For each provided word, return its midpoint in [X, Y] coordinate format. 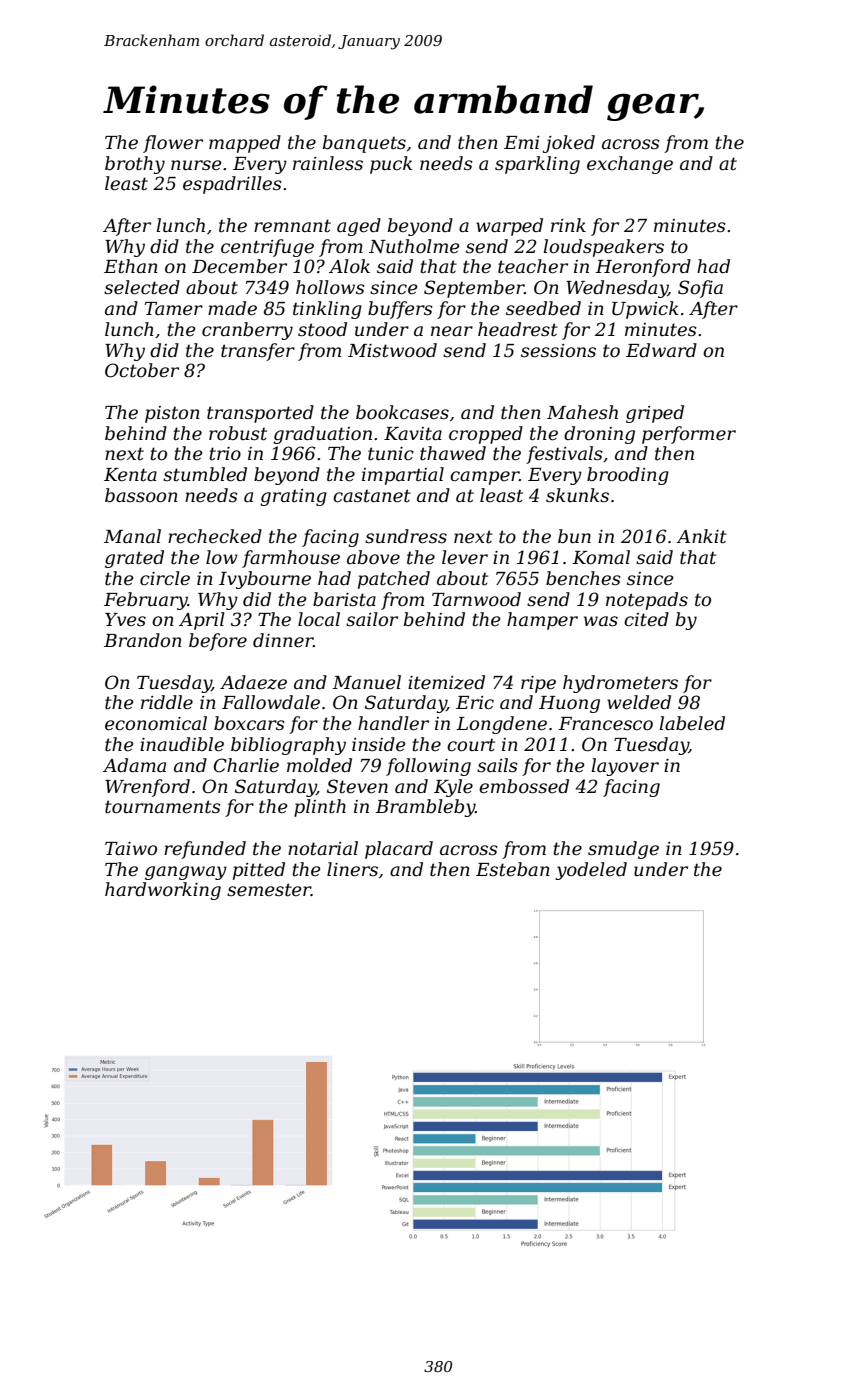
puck [391, 165]
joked [569, 144]
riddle [167, 702]
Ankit [701, 536]
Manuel [366, 682]
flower [173, 144]
